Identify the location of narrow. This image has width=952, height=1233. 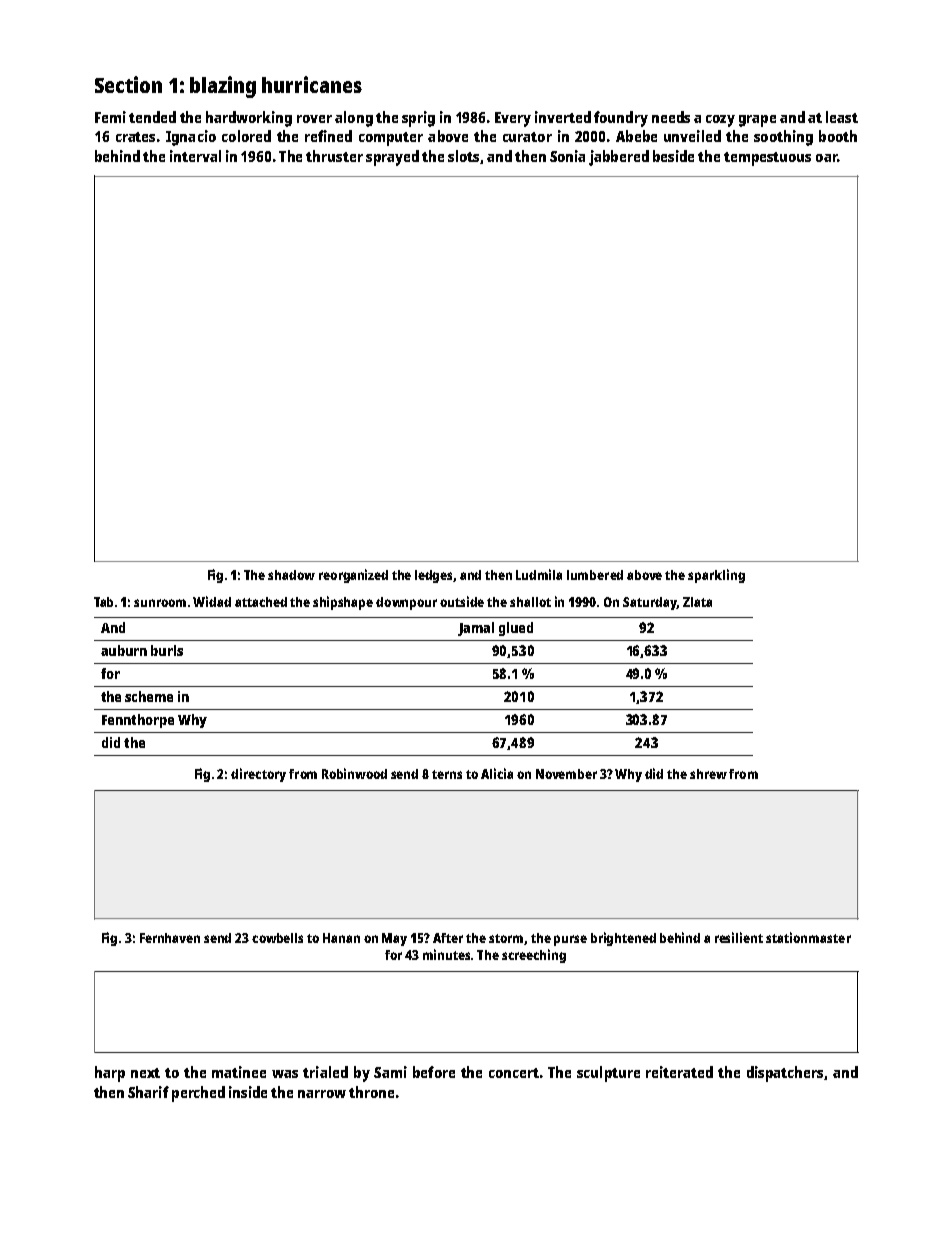
(322, 1094).
